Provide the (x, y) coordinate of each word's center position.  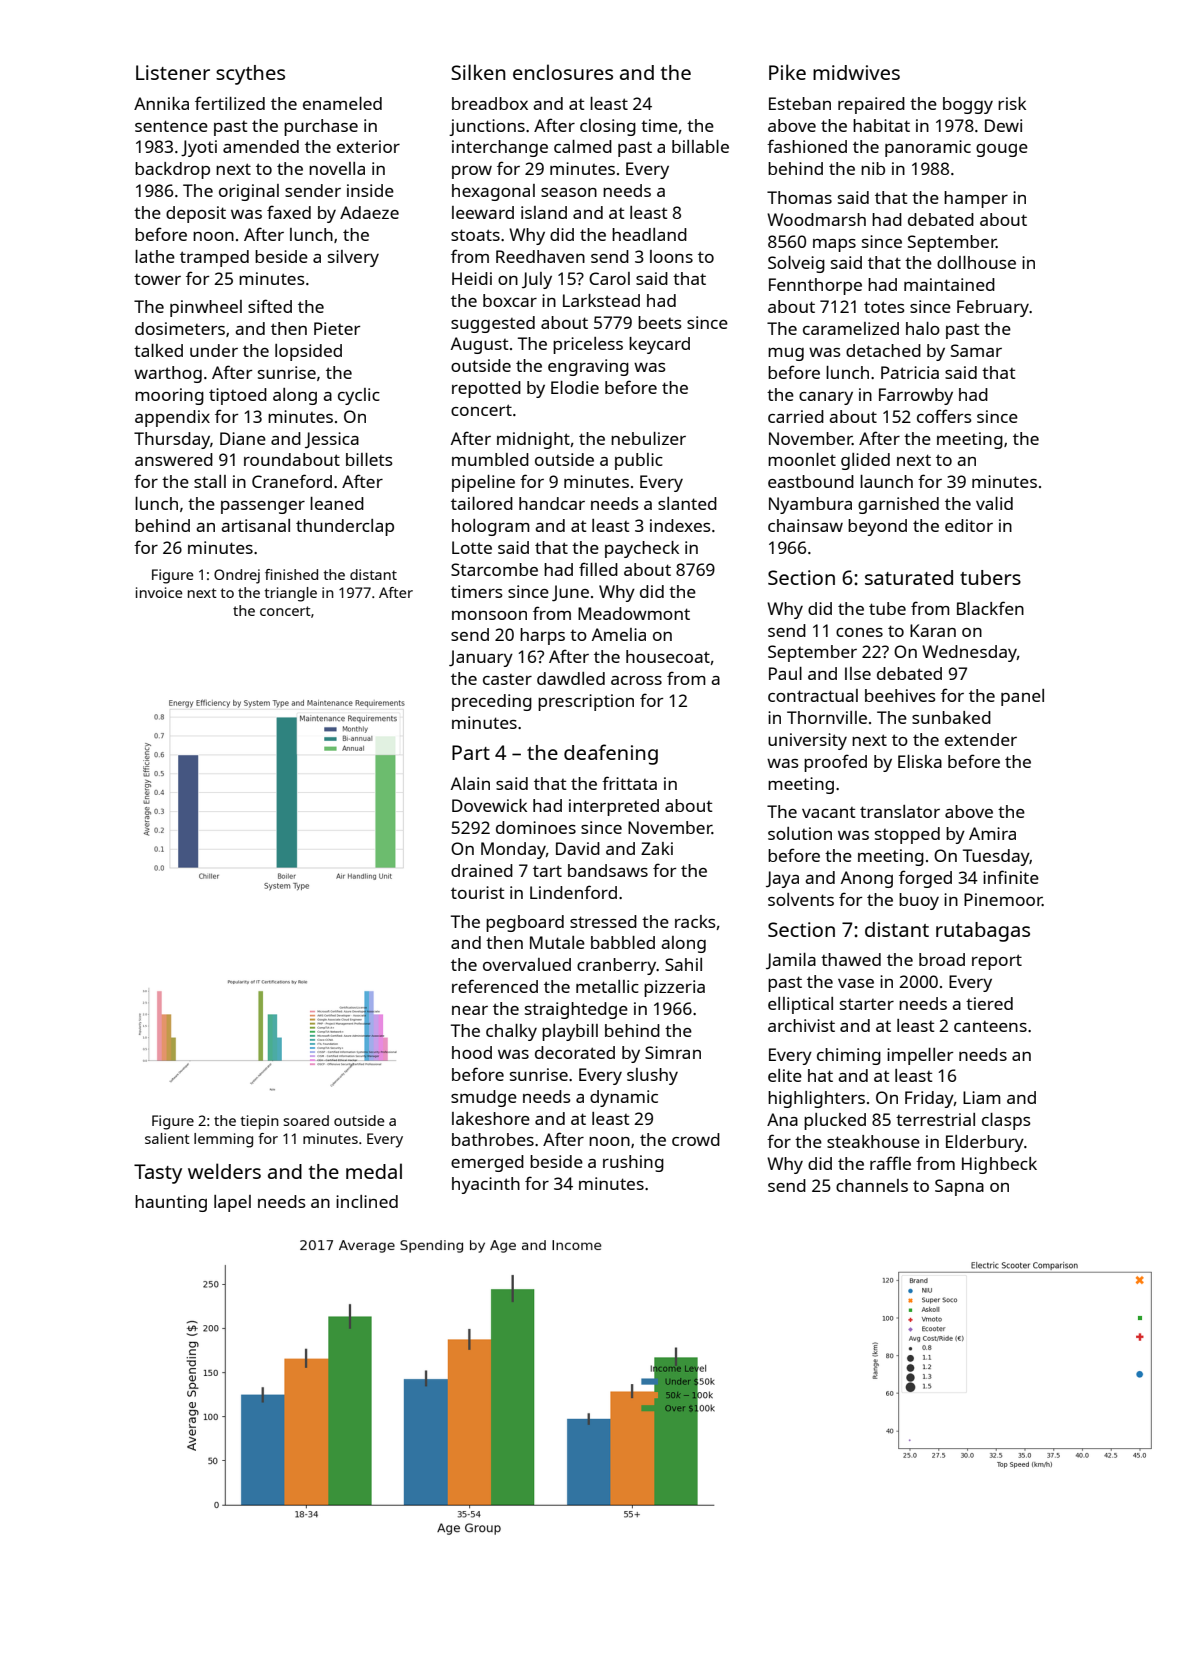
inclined (367, 1201)
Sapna (959, 1187)
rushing (633, 1163)
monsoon (489, 615)
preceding (492, 702)
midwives (856, 72)
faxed (289, 212)
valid (994, 503)
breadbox (490, 103)
